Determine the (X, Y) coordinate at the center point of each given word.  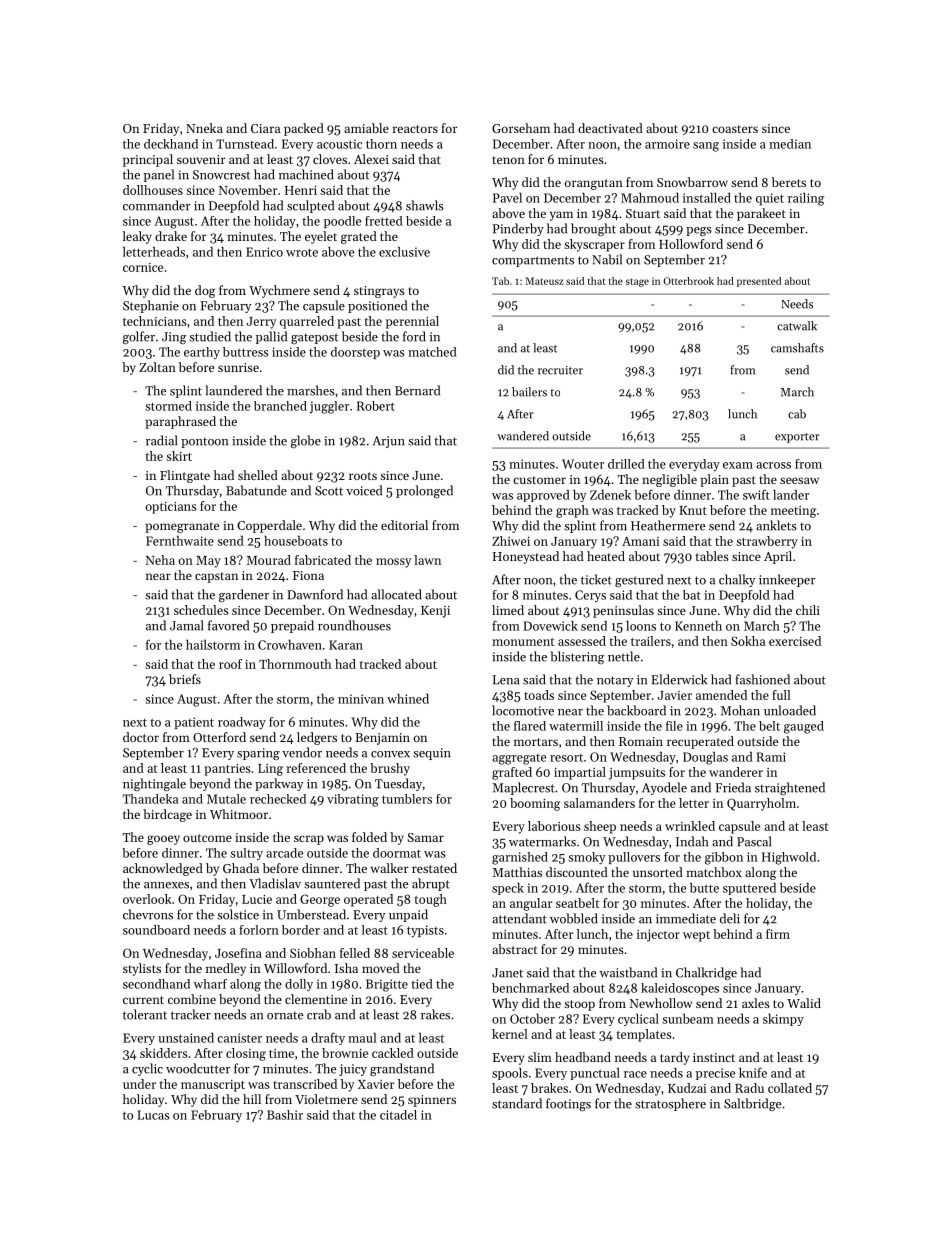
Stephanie (151, 306)
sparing (258, 754)
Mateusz (545, 281)
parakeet (761, 214)
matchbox (714, 872)
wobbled (574, 918)
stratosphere (670, 1104)
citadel (398, 1115)
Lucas (153, 1115)
